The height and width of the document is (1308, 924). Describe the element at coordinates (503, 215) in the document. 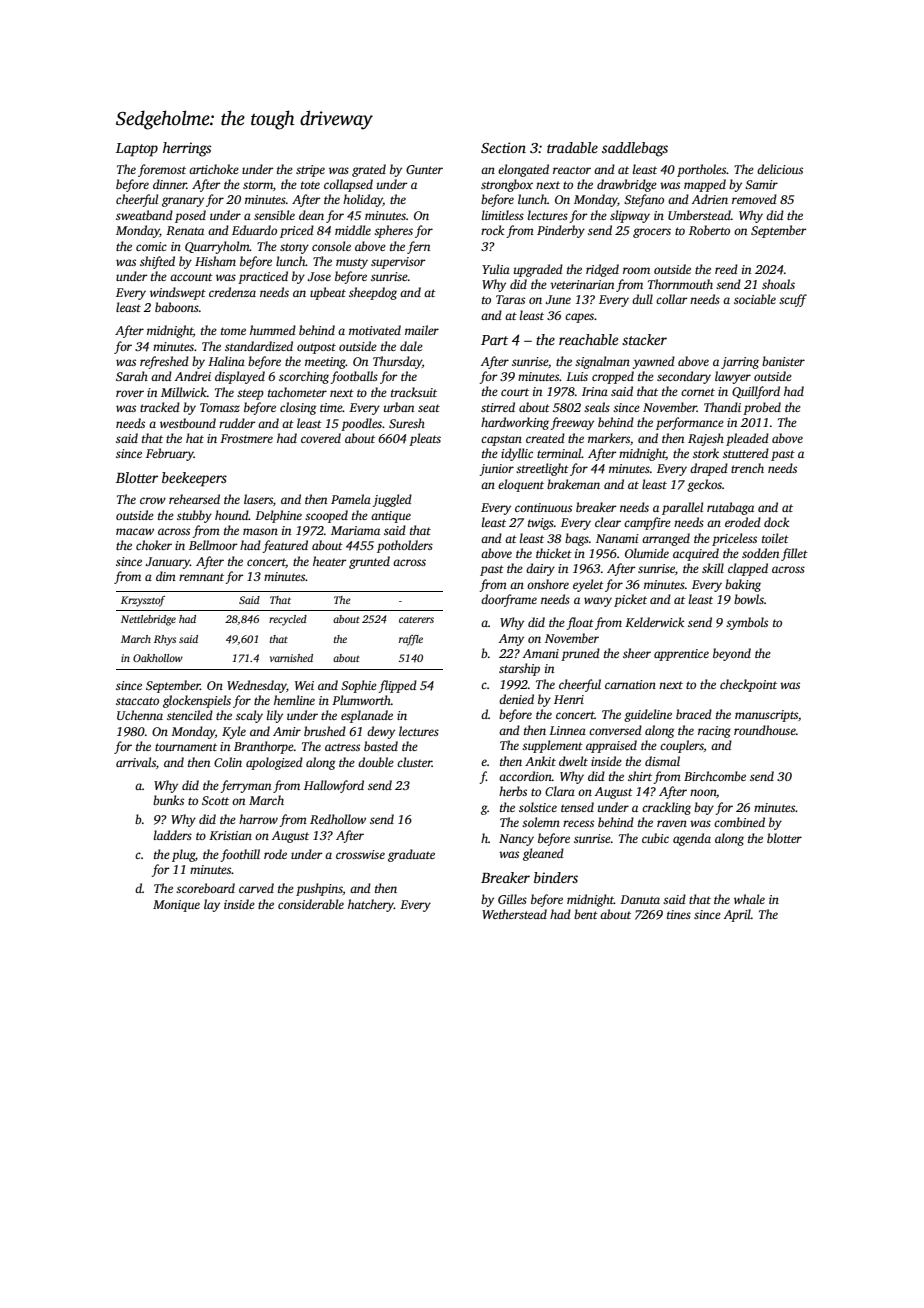

I see `limitless` at that location.
